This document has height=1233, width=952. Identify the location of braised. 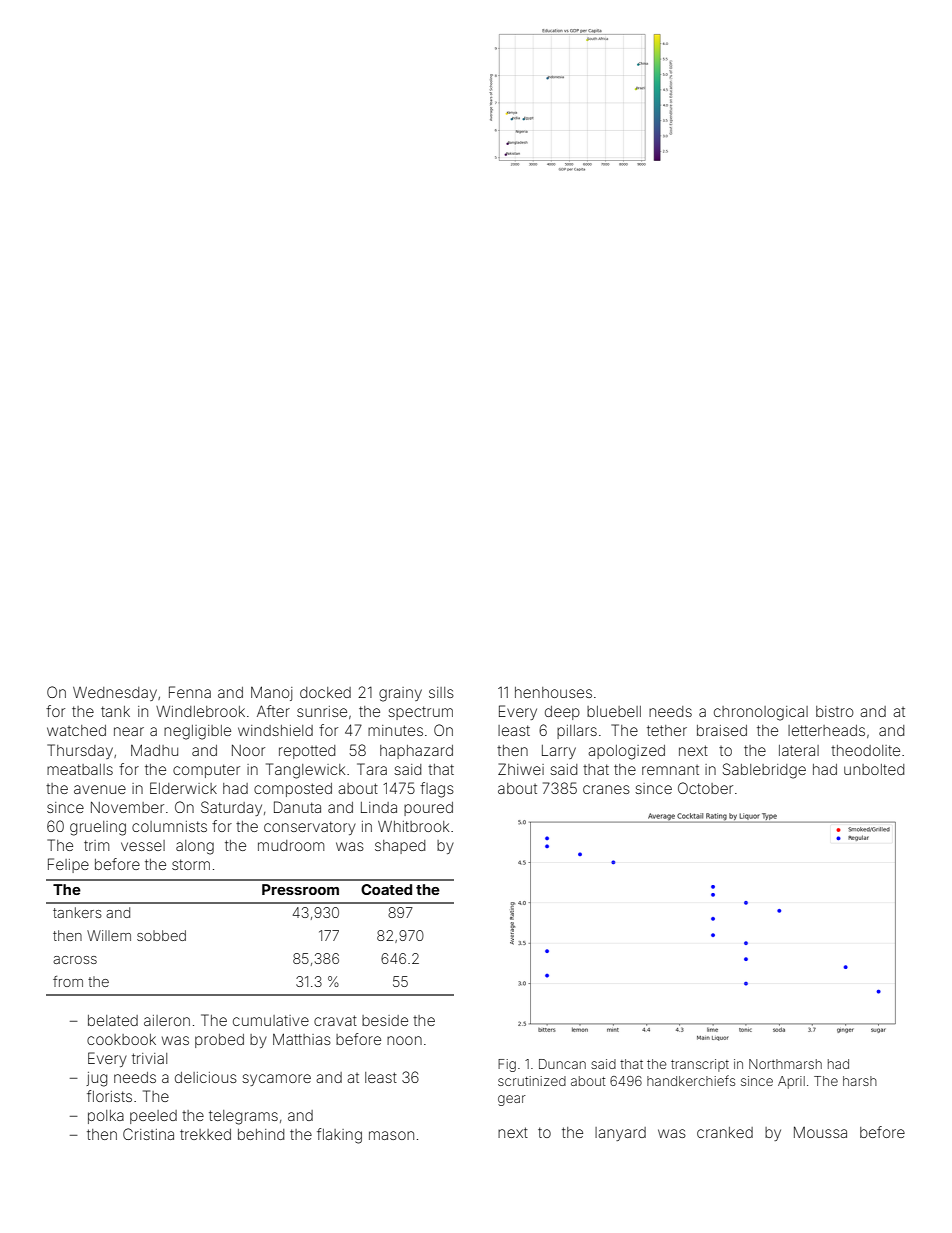
(722, 730).
